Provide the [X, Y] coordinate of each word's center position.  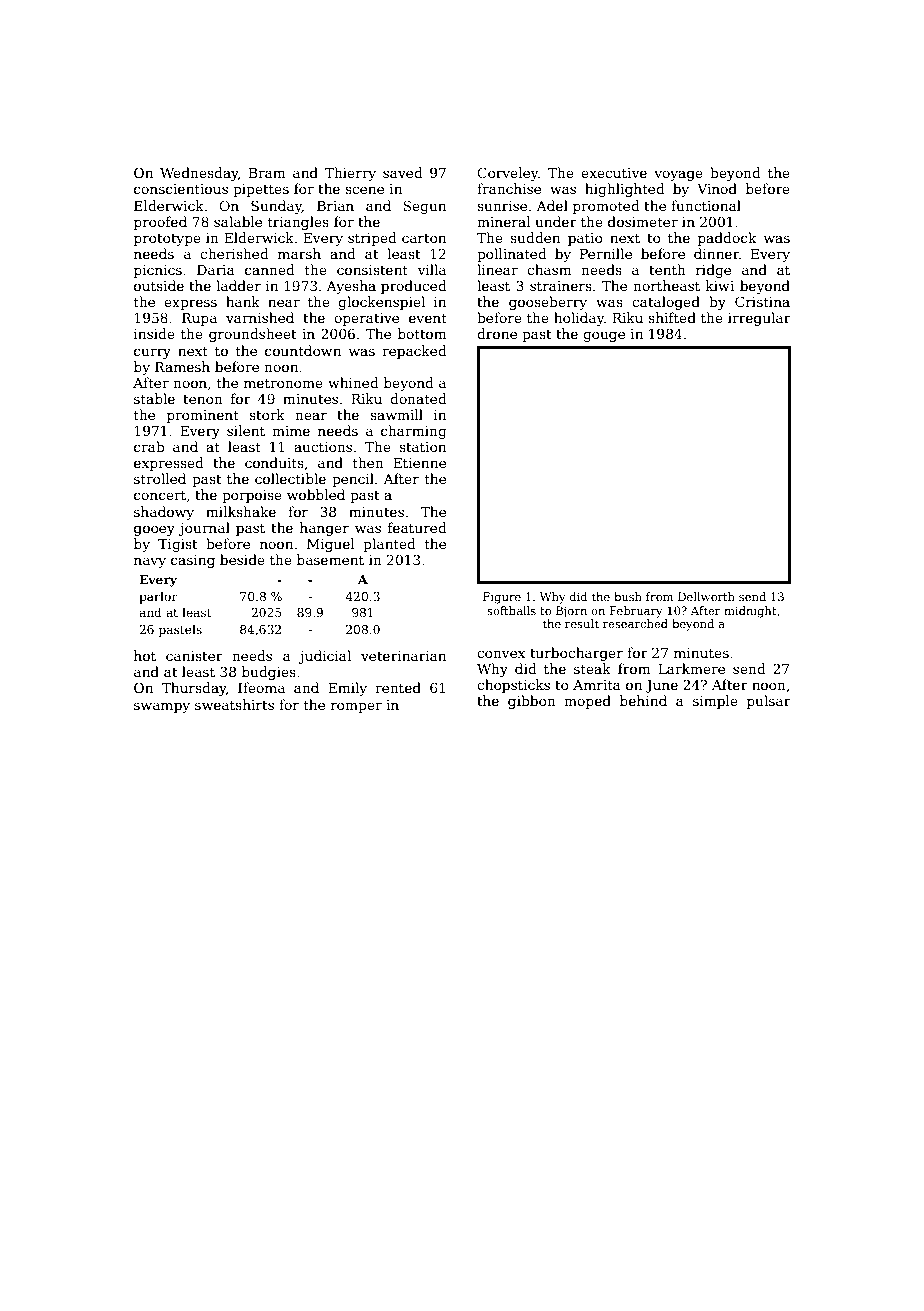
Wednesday [199, 174]
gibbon [532, 702]
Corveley [507, 174]
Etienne [419, 463]
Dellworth [706, 596]
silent [246, 430]
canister [194, 656]
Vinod [717, 188]
